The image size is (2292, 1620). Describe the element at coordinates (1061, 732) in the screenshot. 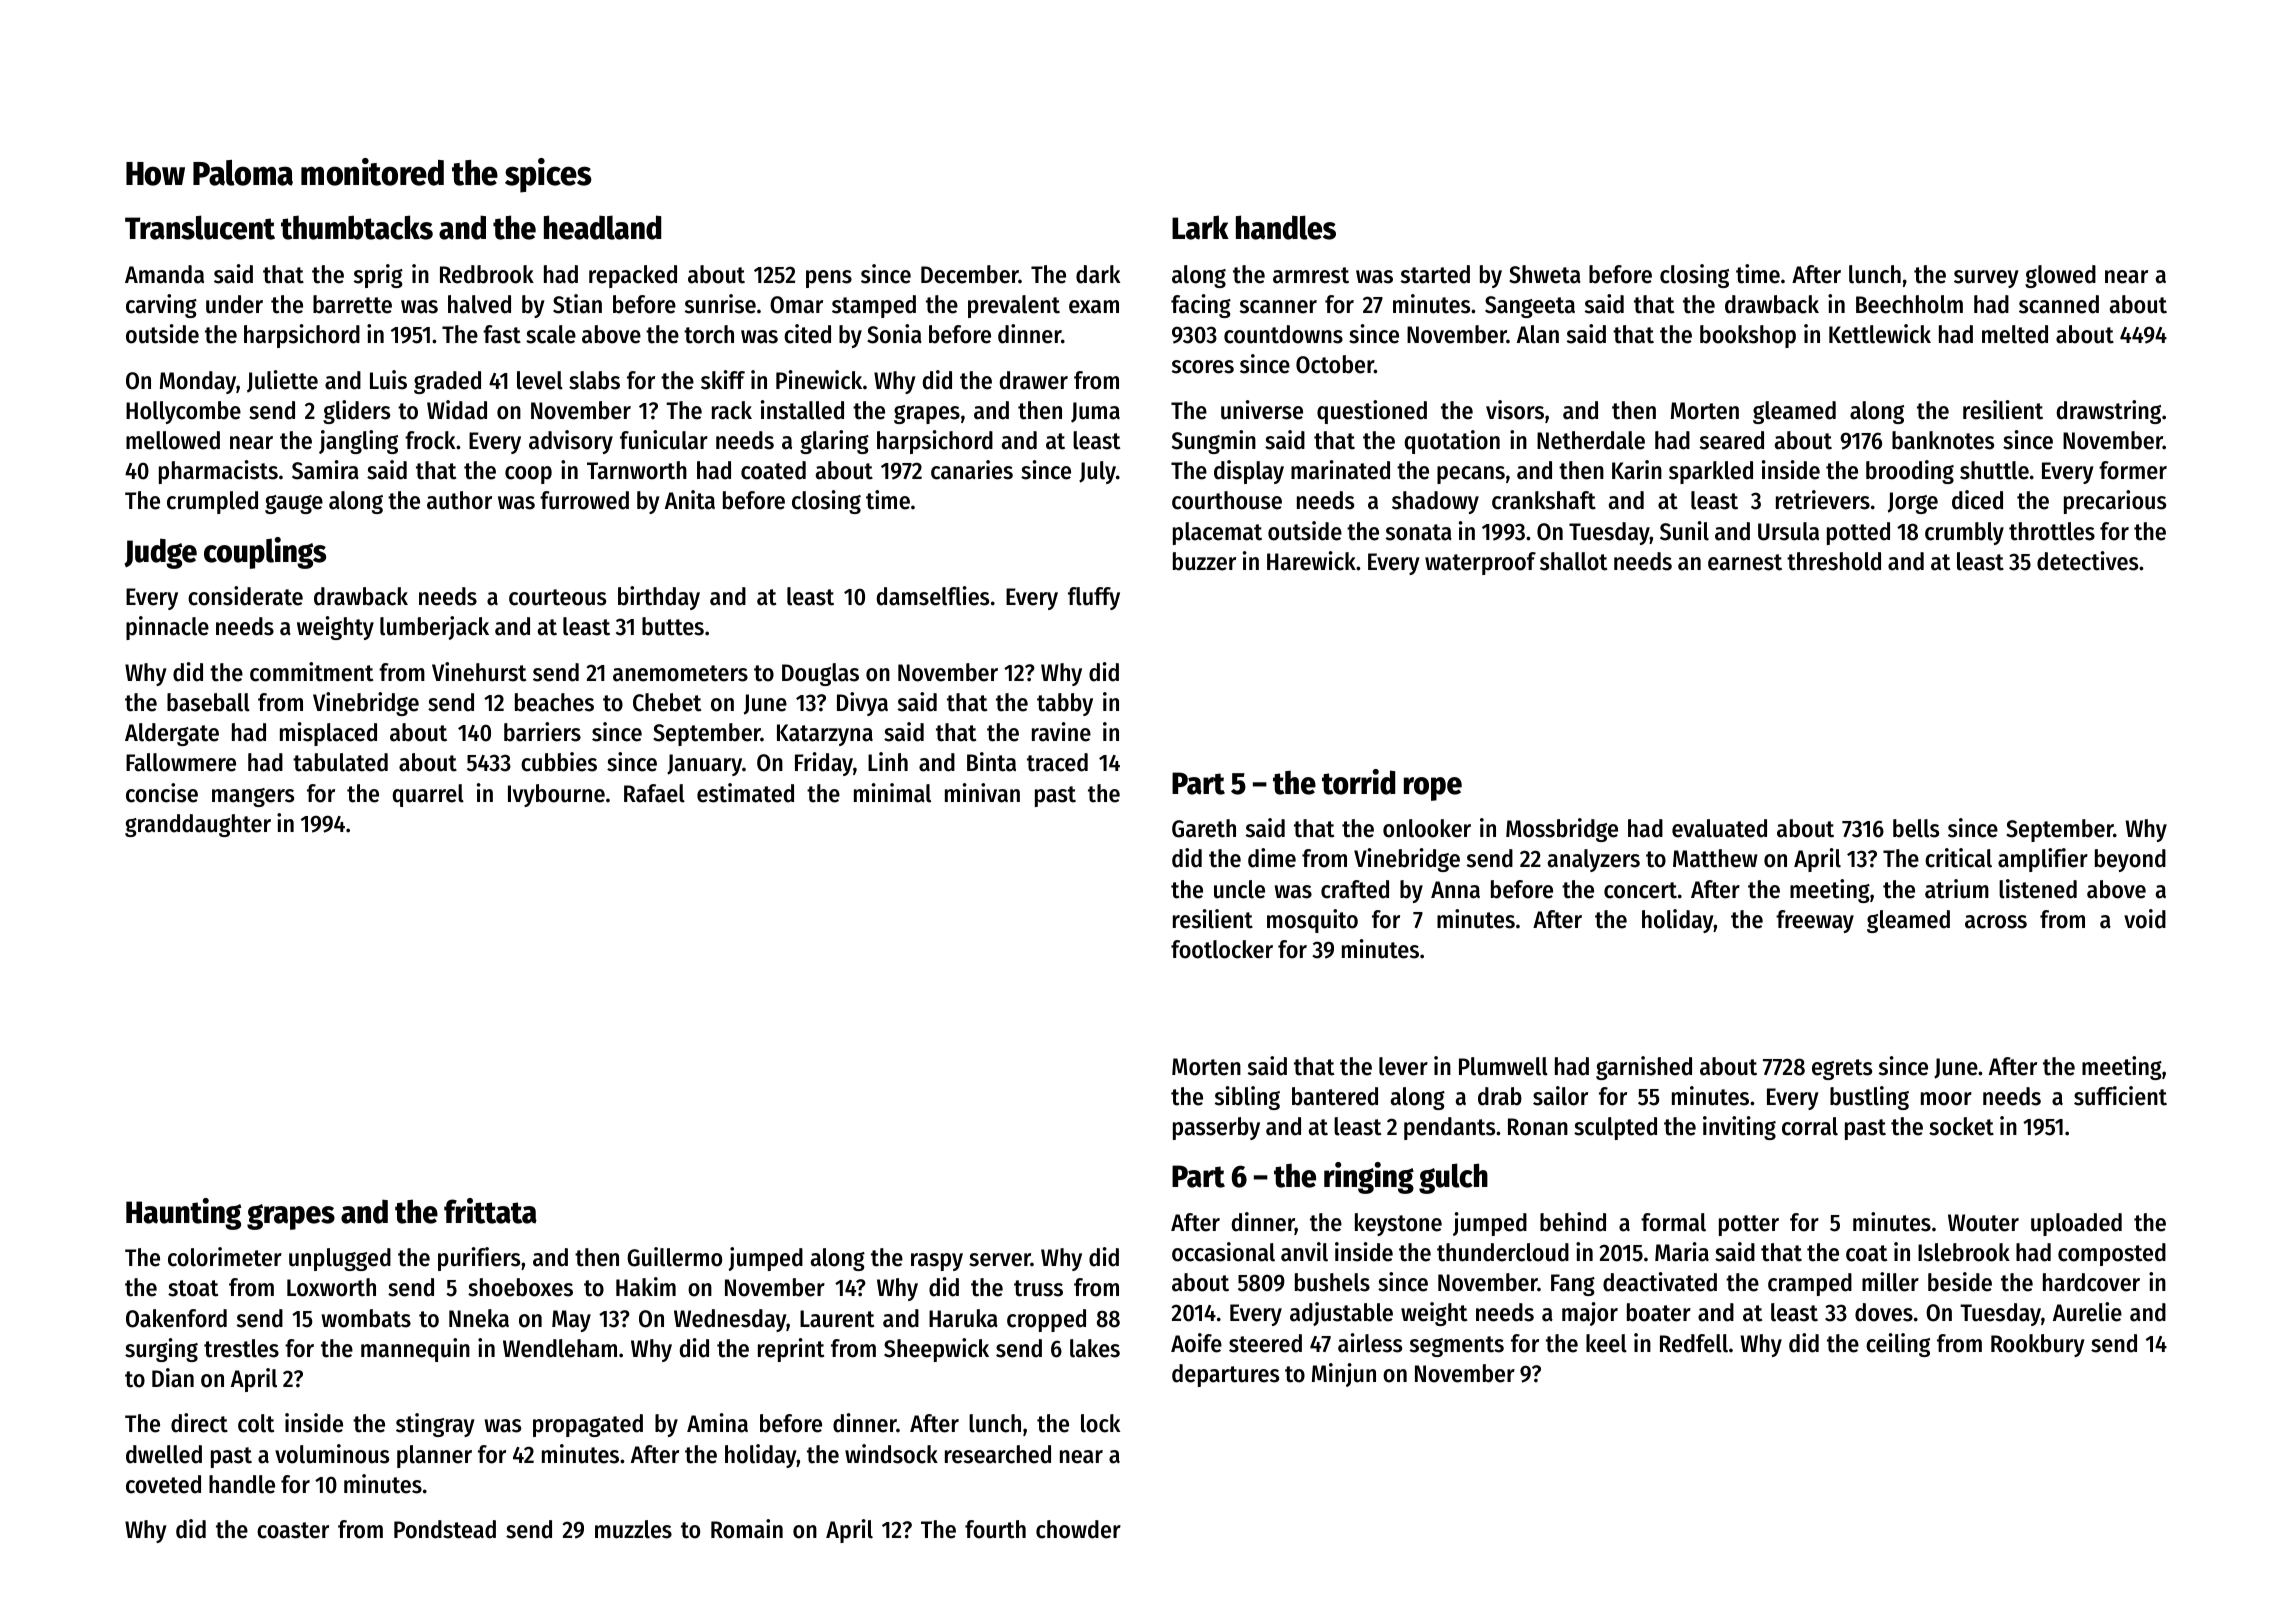

I see `ravine` at that location.
